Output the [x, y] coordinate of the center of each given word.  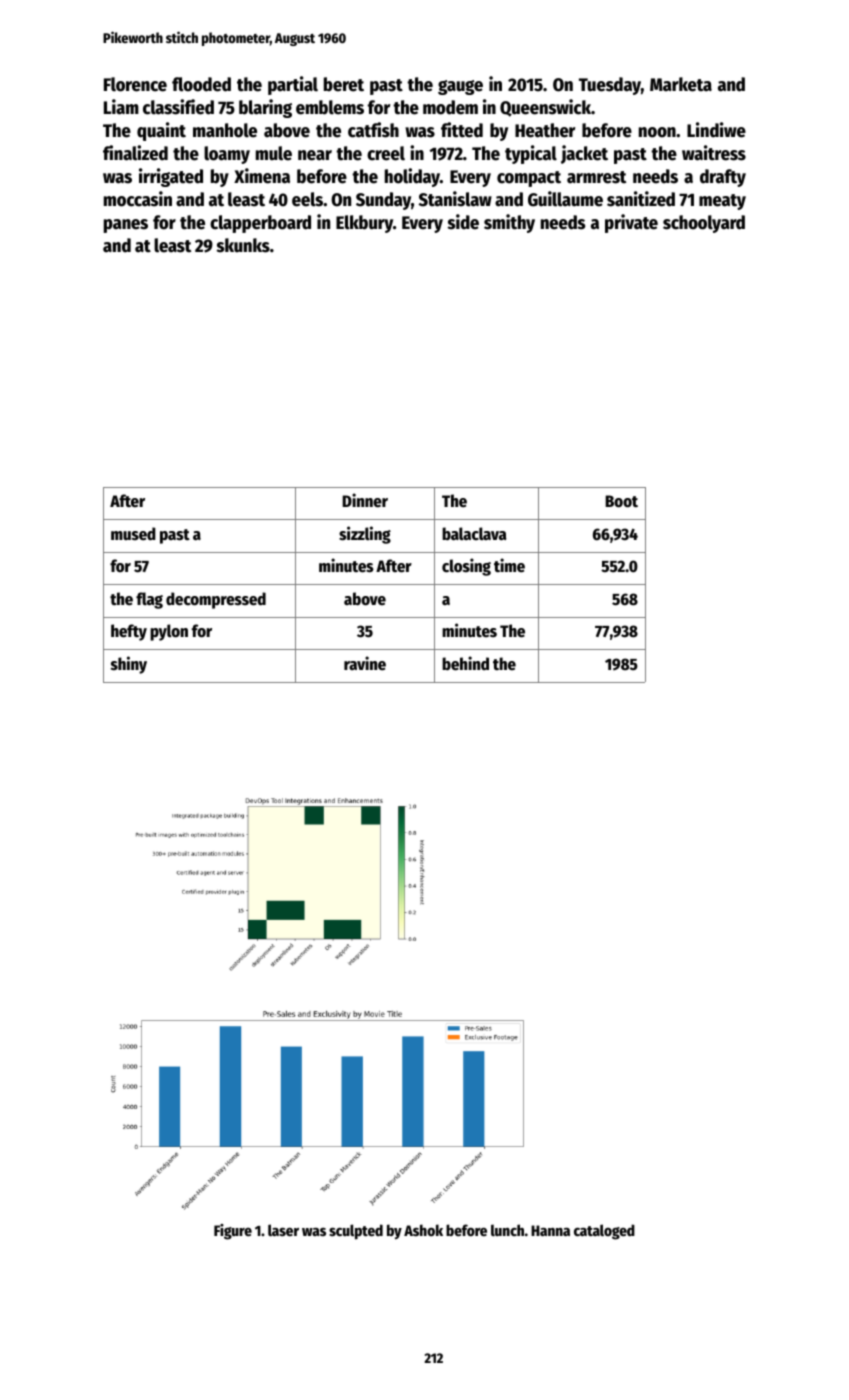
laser [283, 1230]
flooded [201, 84]
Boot [621, 501]
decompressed [216, 600]
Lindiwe [716, 130]
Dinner [365, 500]
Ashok [423, 1230]
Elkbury [364, 224]
